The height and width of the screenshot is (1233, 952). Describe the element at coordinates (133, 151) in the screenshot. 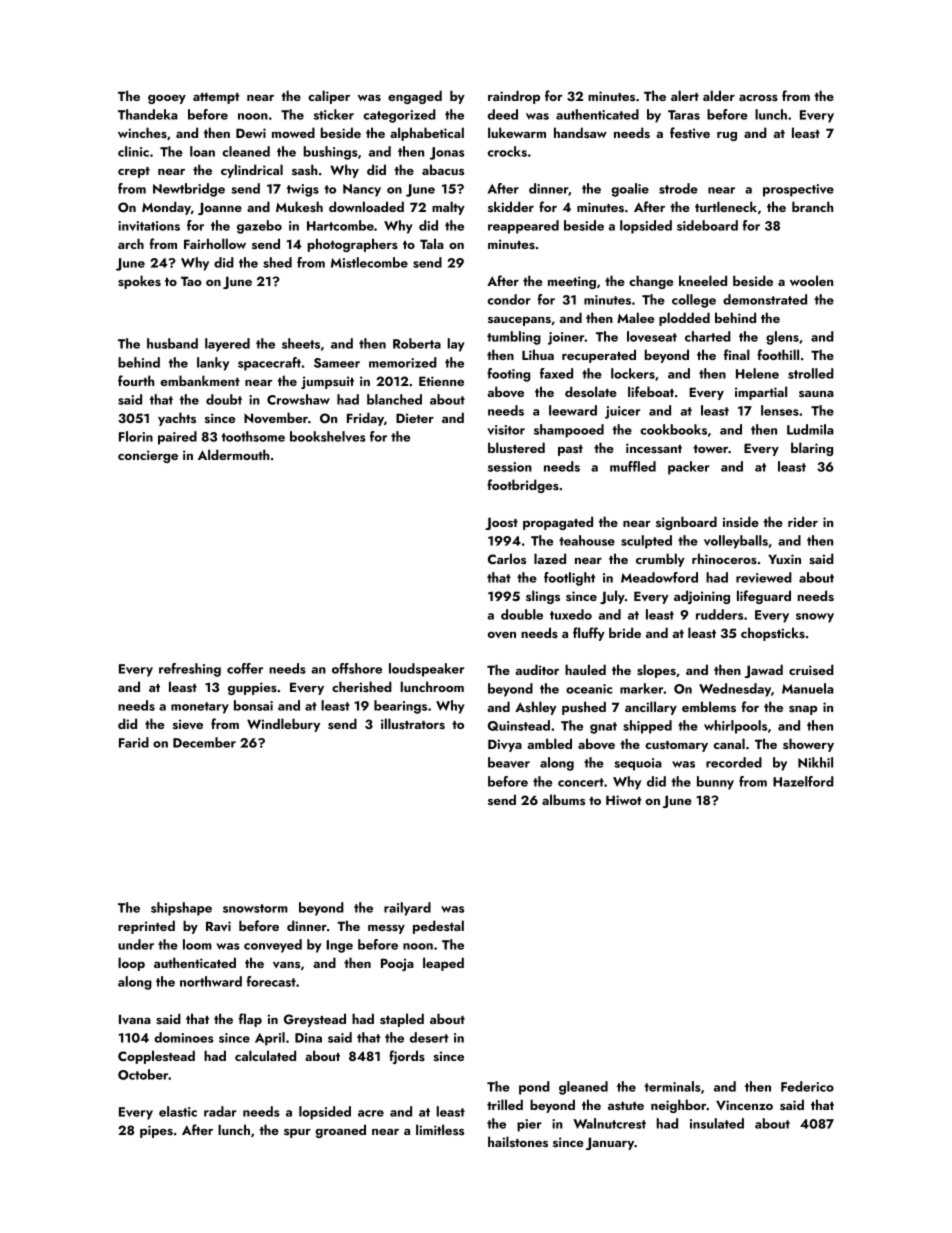

I see `clinic` at that location.
